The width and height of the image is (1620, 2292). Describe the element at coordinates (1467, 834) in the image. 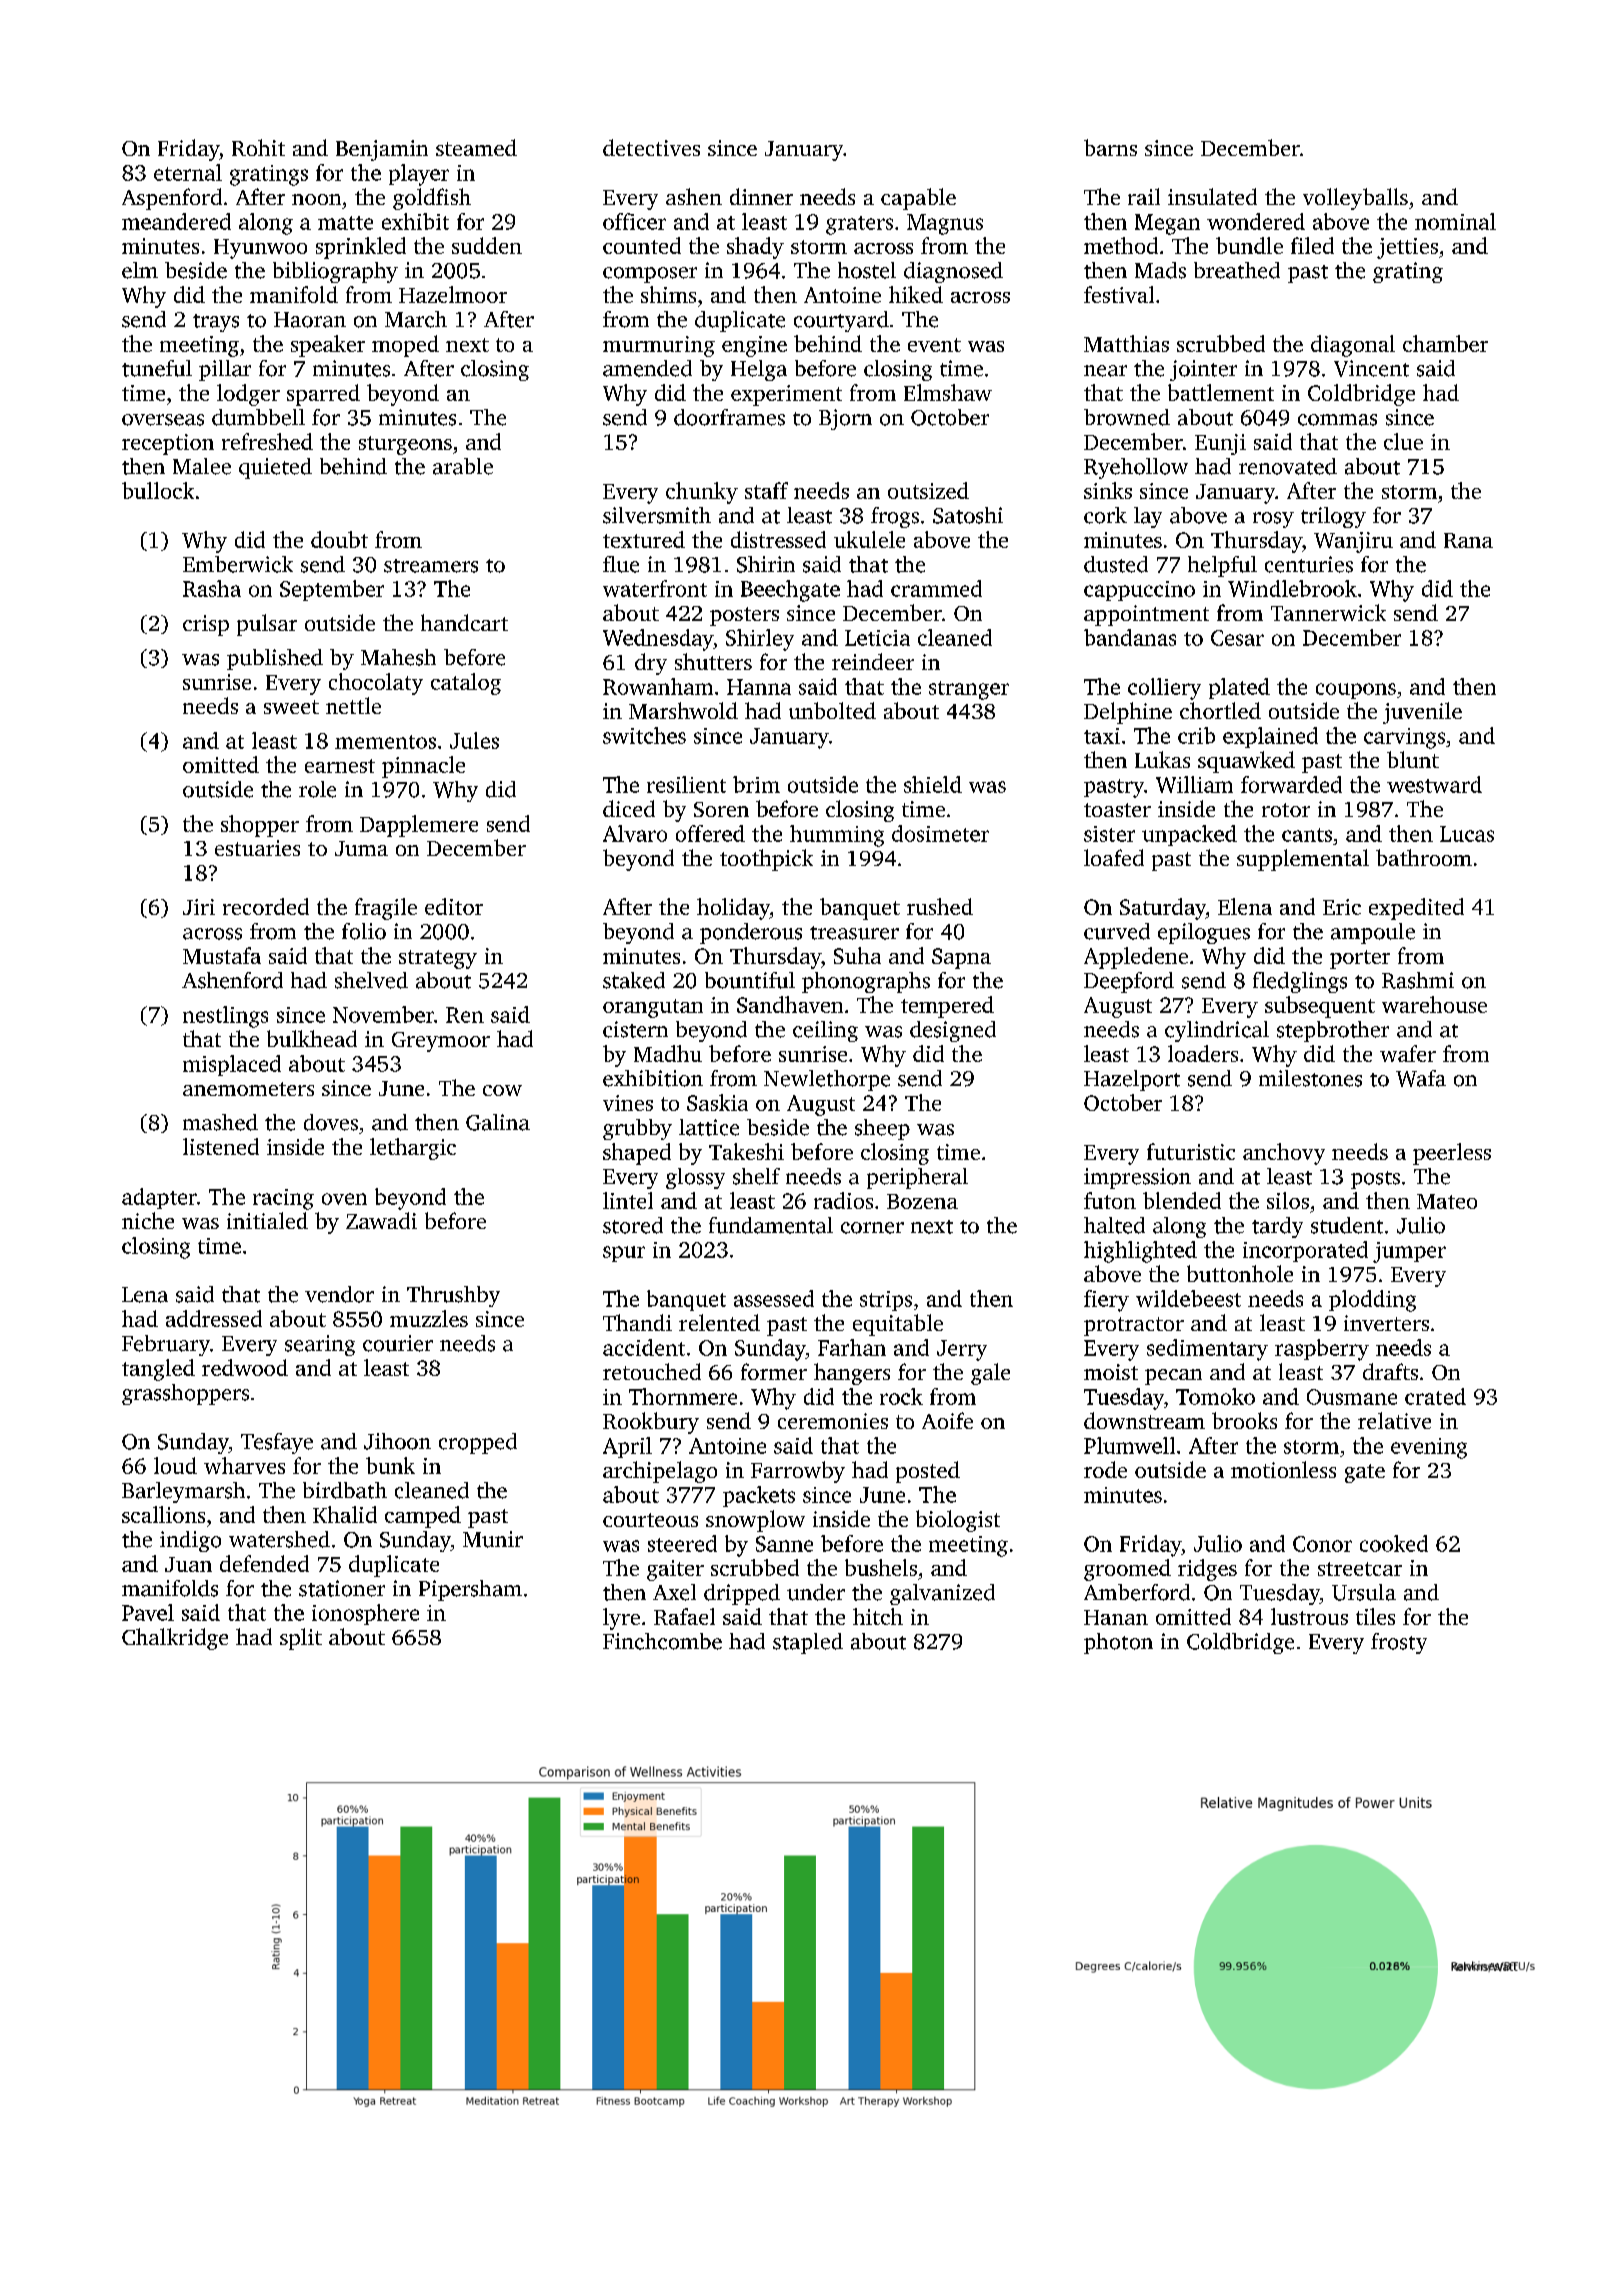

I see `Lucas` at that location.
